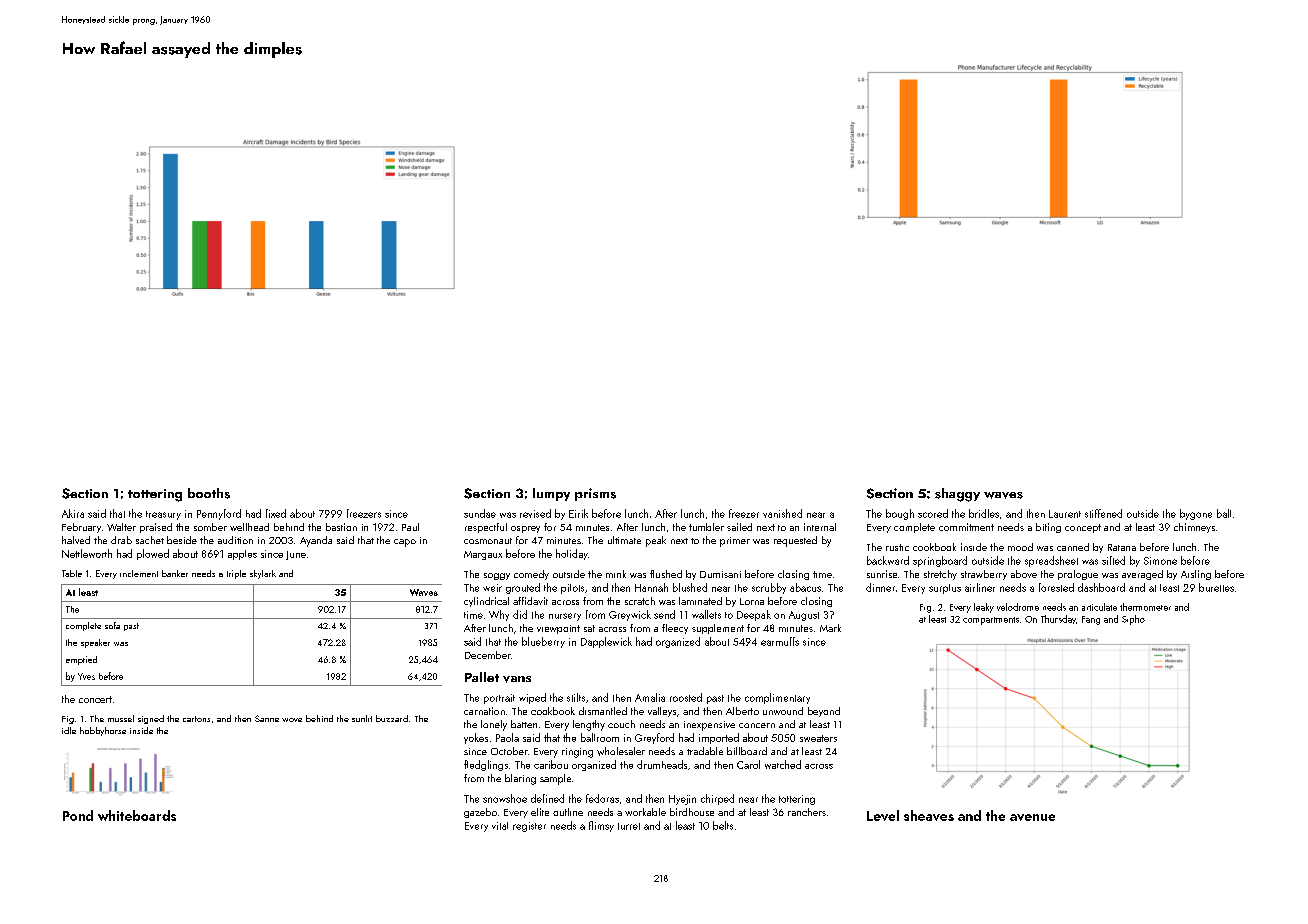 The width and height of the screenshot is (1308, 924). Describe the element at coordinates (616, 574) in the screenshot. I see `mink` at that location.
